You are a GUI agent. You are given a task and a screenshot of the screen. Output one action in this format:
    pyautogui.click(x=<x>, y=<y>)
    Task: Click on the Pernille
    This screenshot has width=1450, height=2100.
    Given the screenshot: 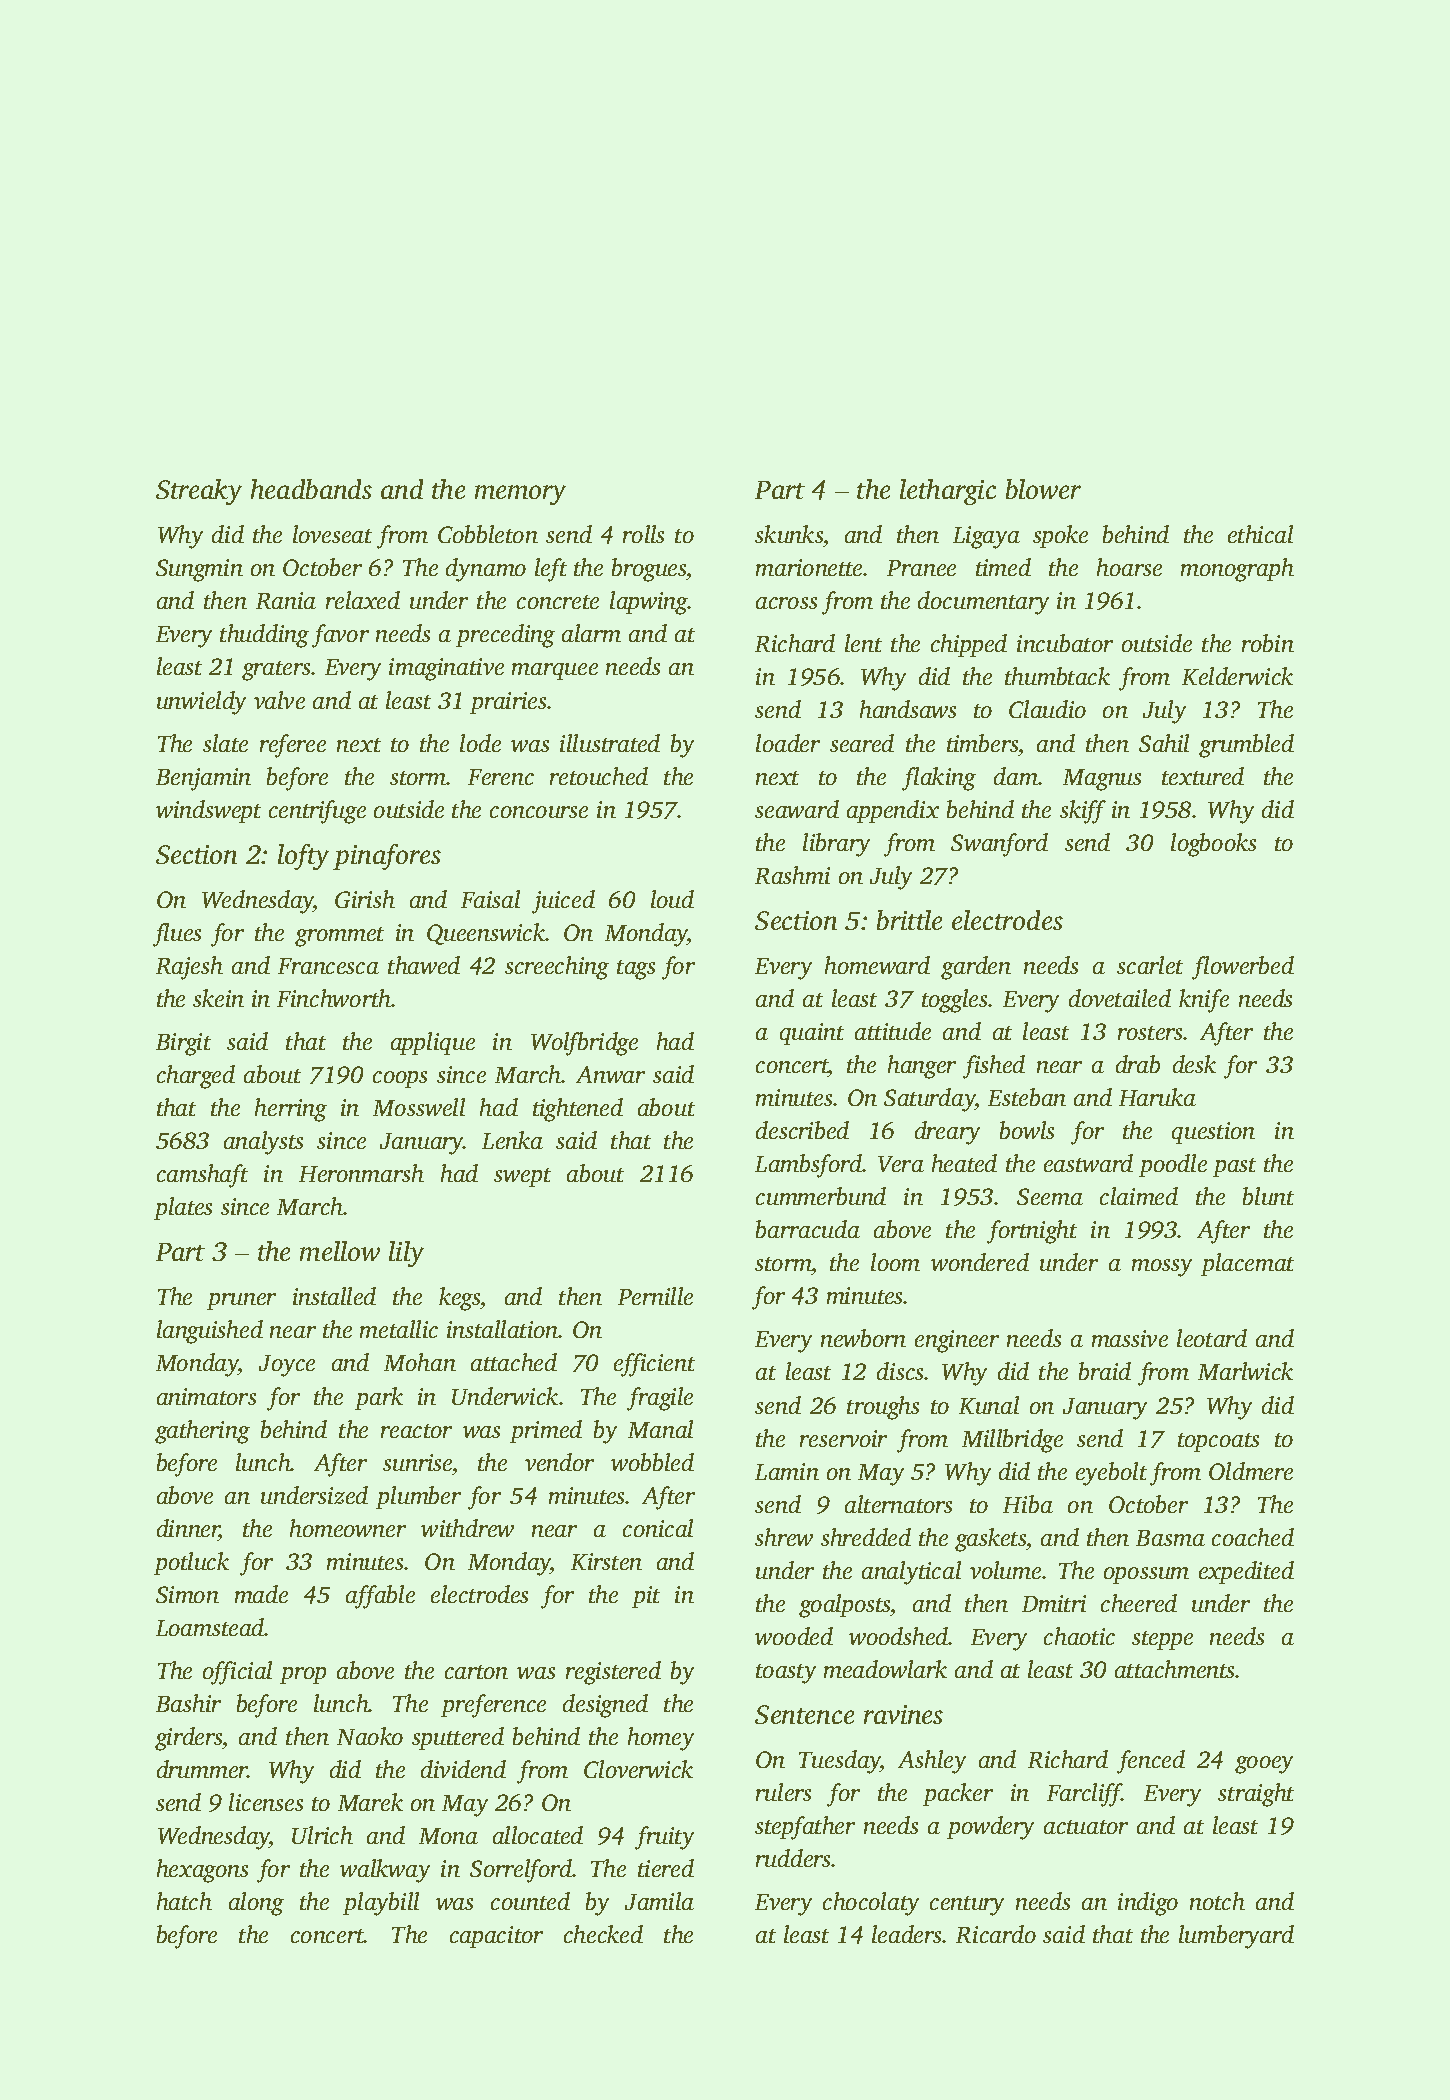 What is the action you would take?
    pyautogui.click(x=655, y=1296)
